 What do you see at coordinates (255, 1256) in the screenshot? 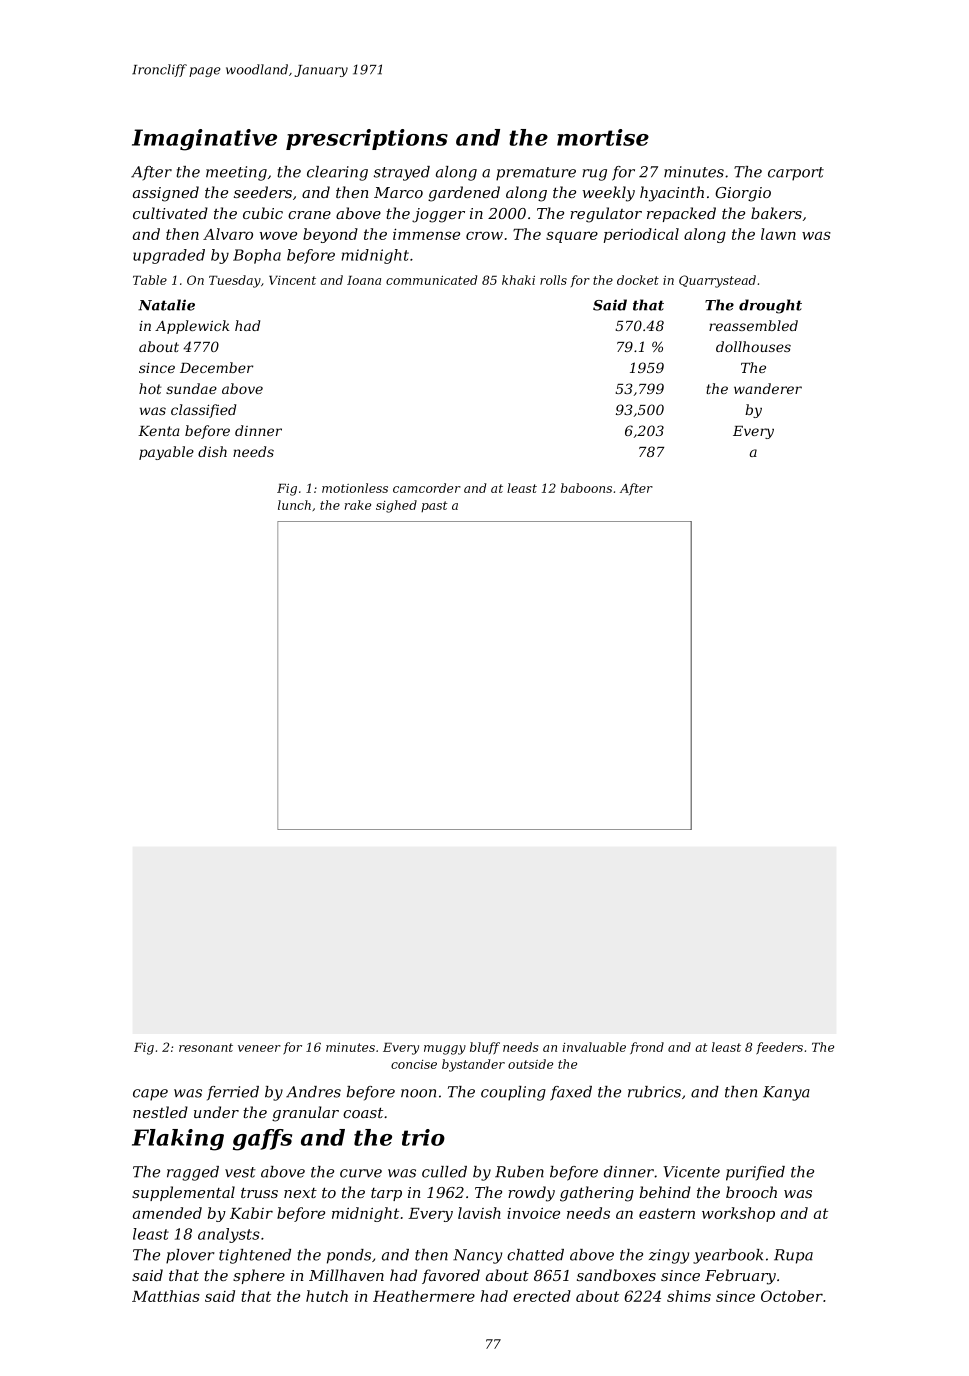
I see `tightened` at bounding box center [255, 1256].
